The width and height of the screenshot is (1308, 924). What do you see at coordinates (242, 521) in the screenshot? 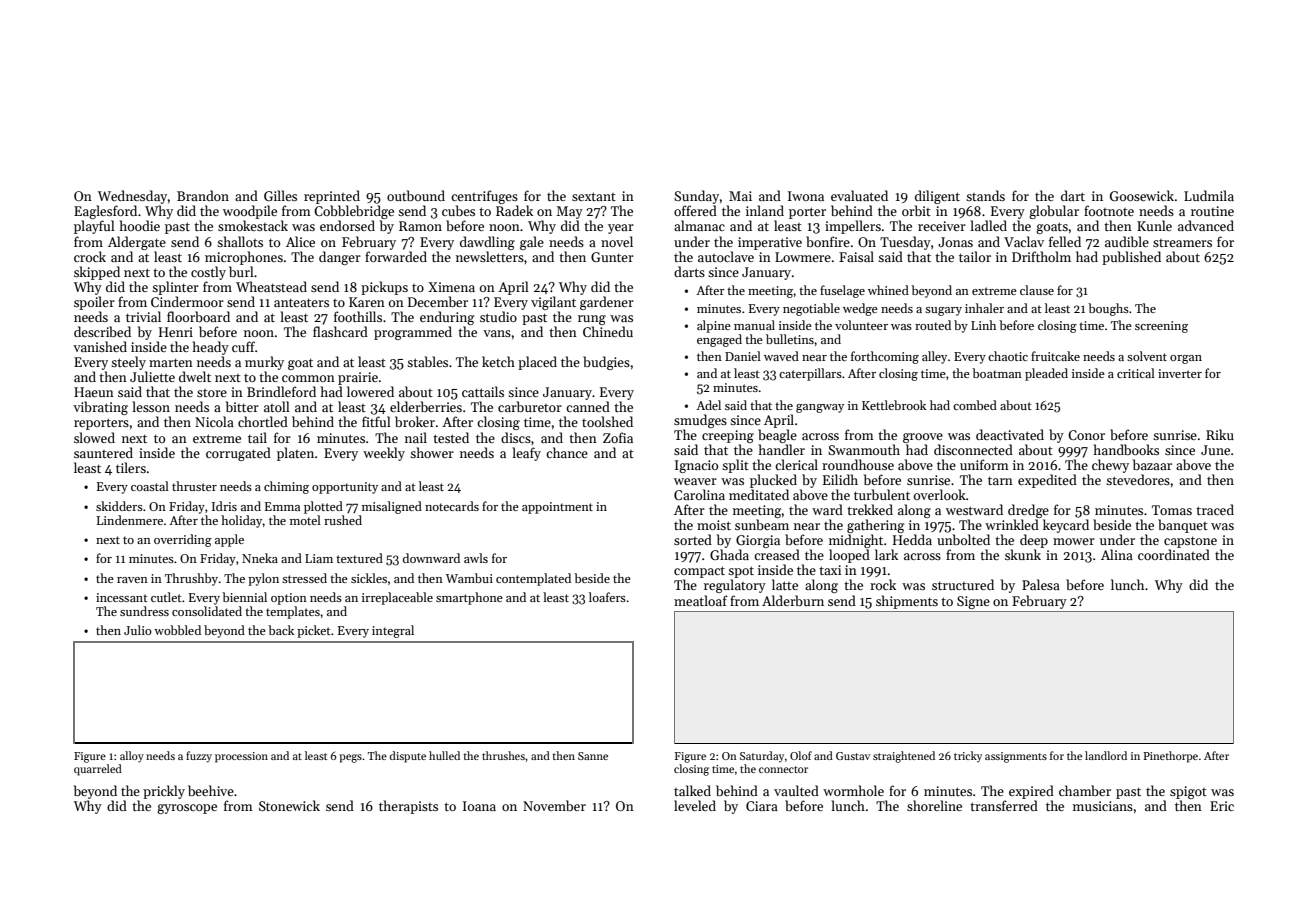
I see `holiday` at bounding box center [242, 521].
